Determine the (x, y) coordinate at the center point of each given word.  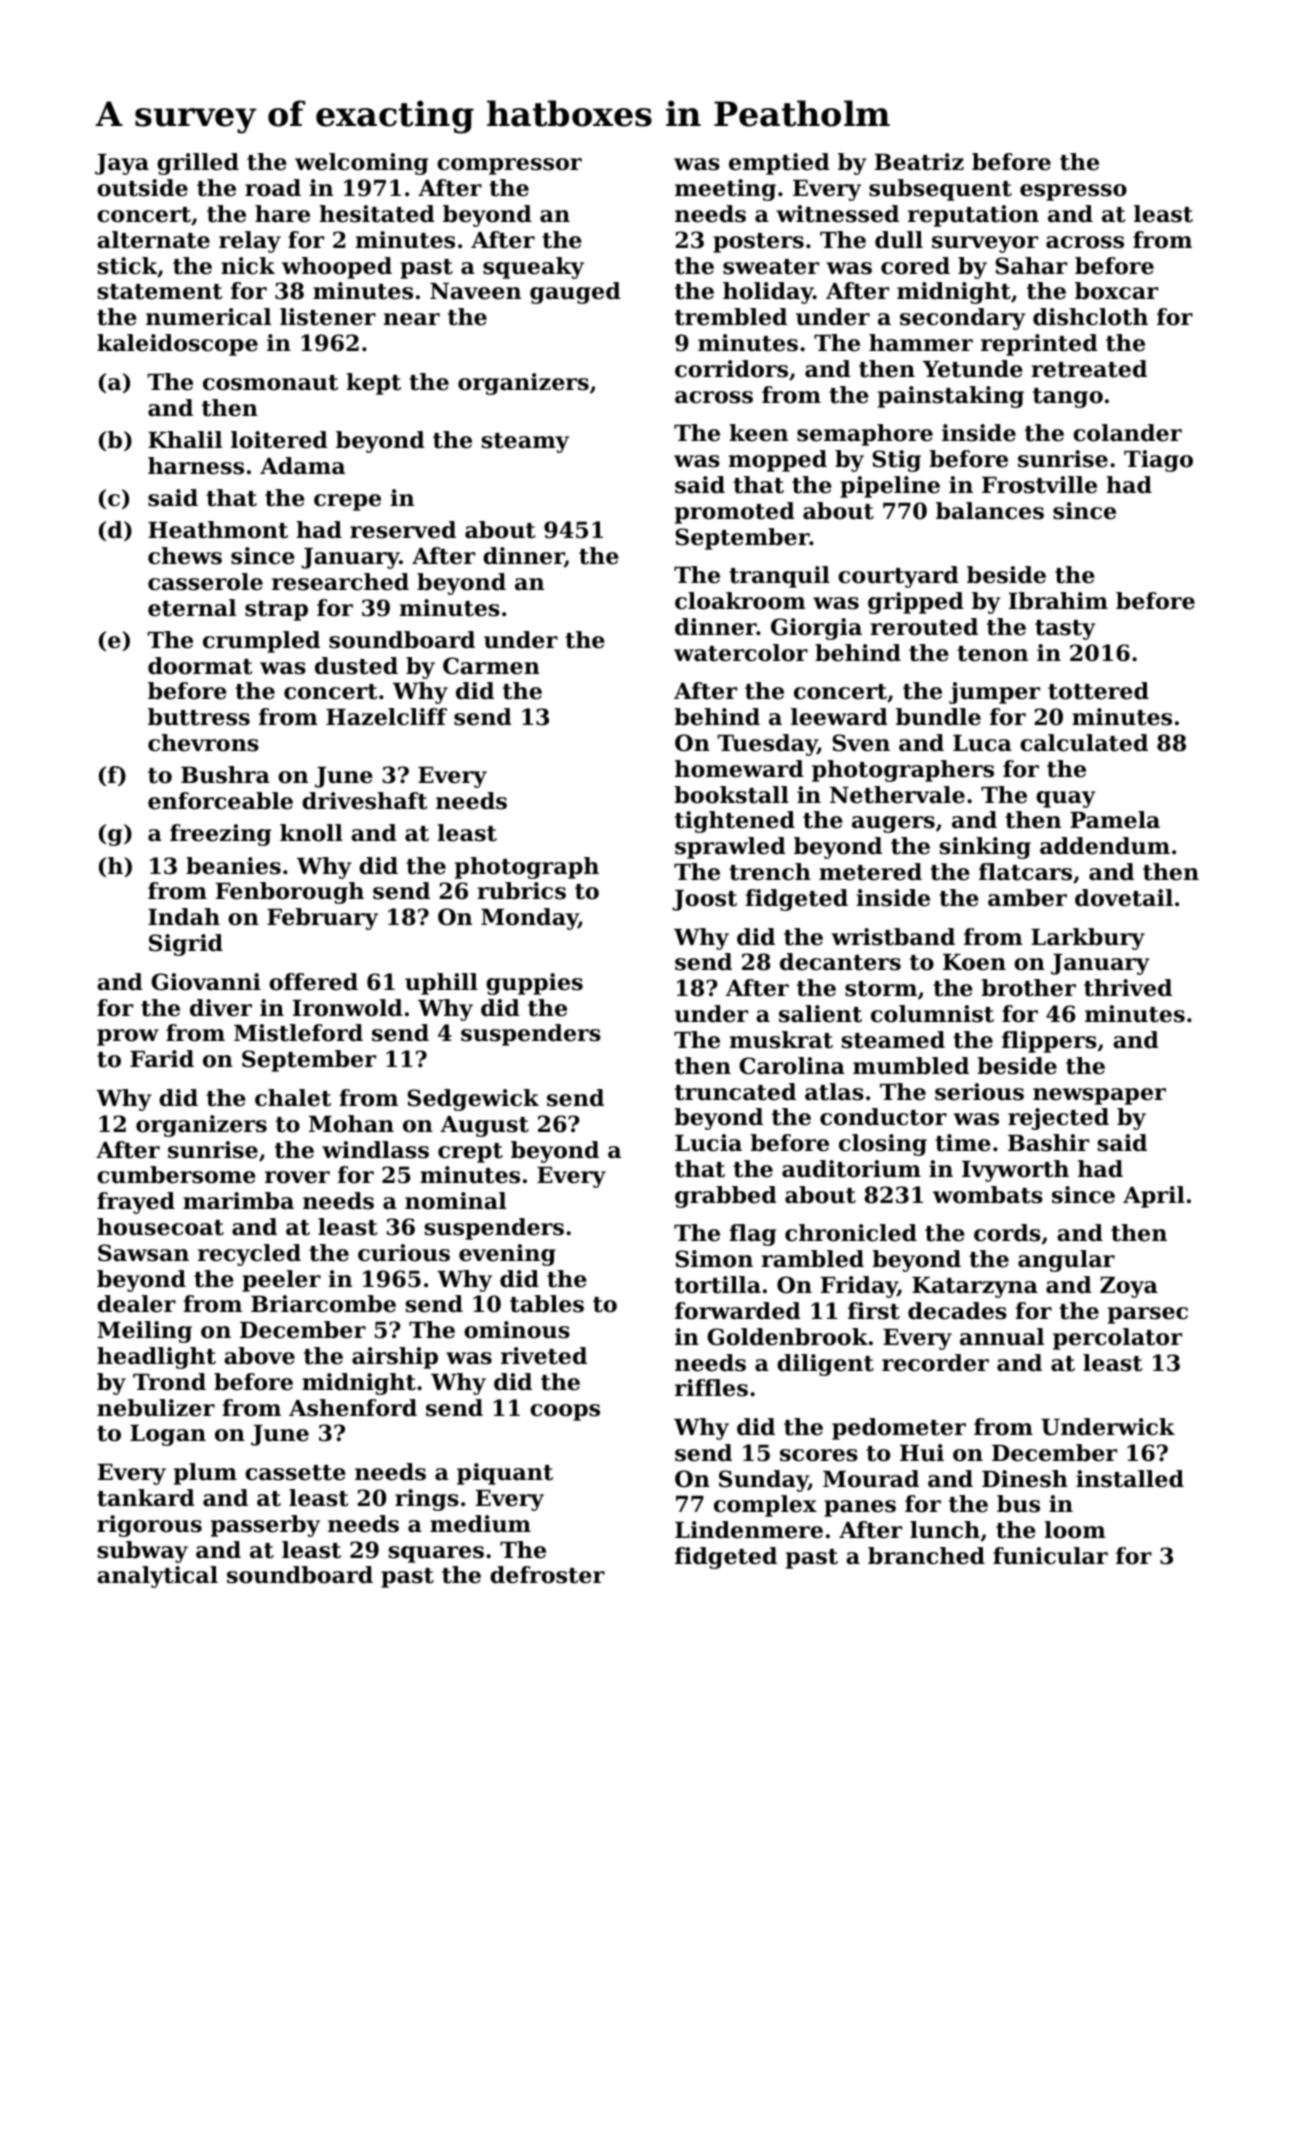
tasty (1065, 630)
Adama (302, 466)
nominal (455, 1201)
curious (404, 1253)
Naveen (475, 291)
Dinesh (1025, 1479)
